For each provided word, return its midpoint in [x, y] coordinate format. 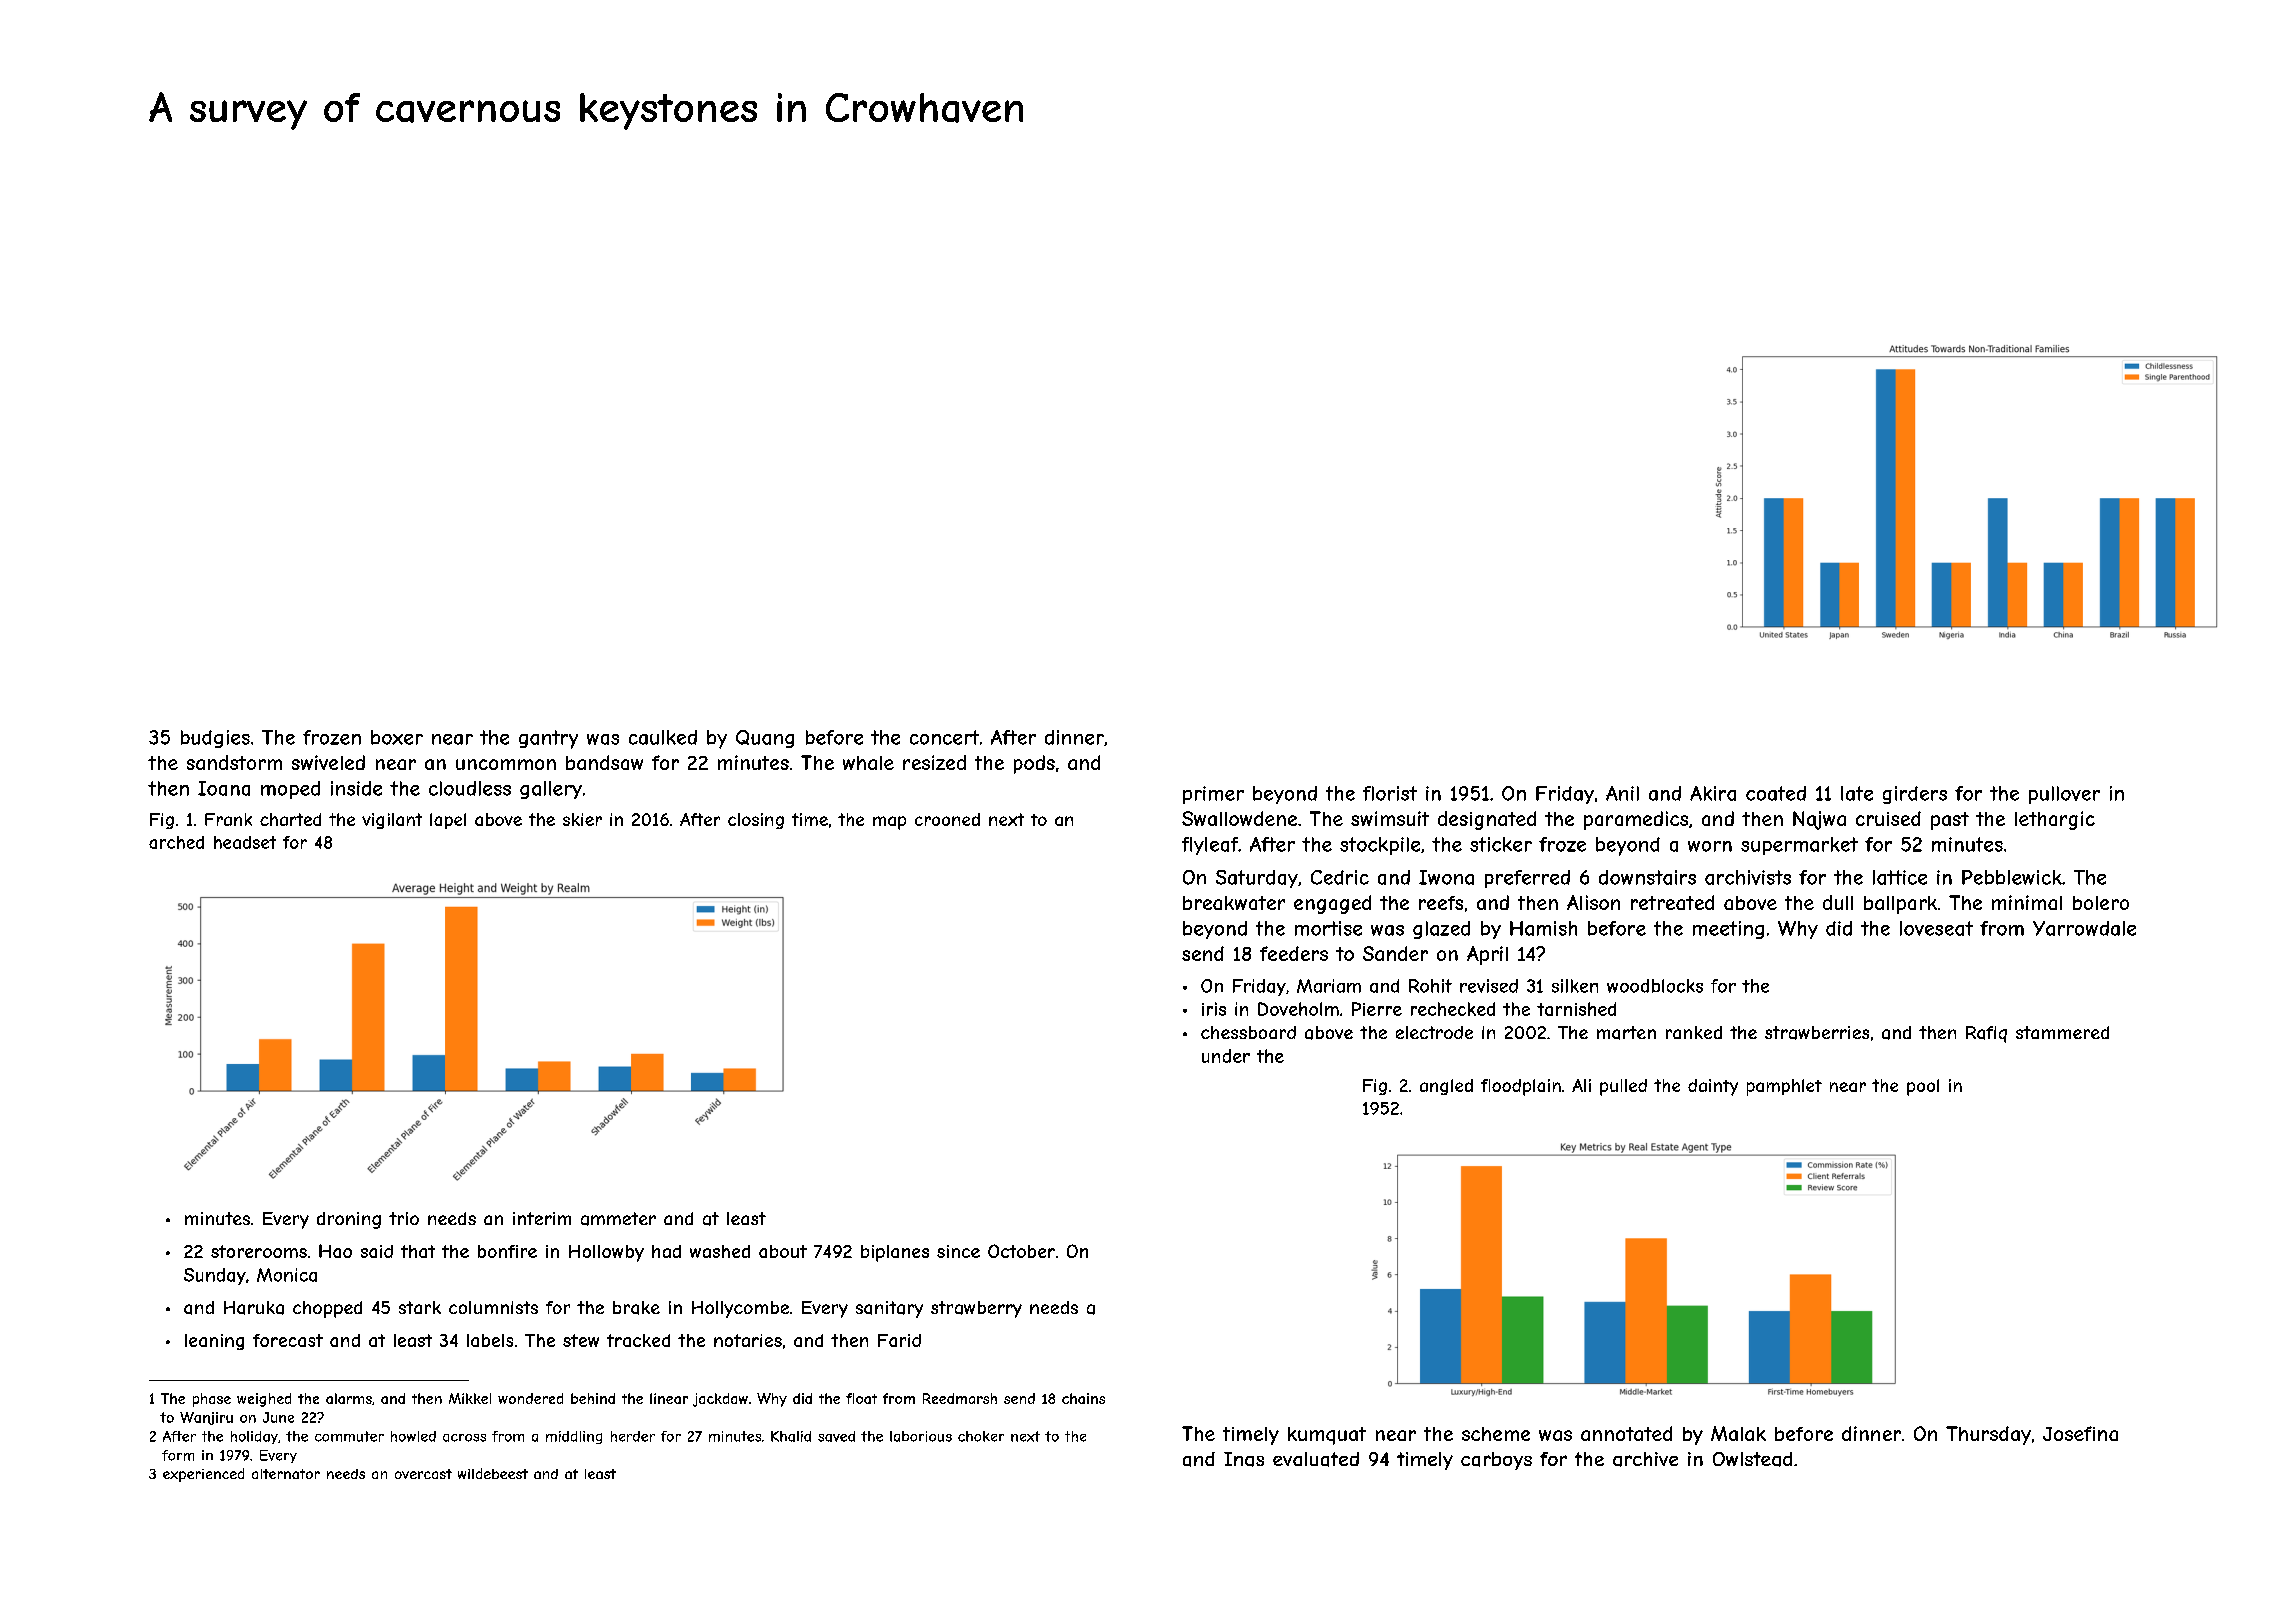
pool [1923, 1087]
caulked [663, 737]
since [958, 1251]
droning [349, 1220]
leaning [214, 1342]
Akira [1713, 793]
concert [944, 737]
